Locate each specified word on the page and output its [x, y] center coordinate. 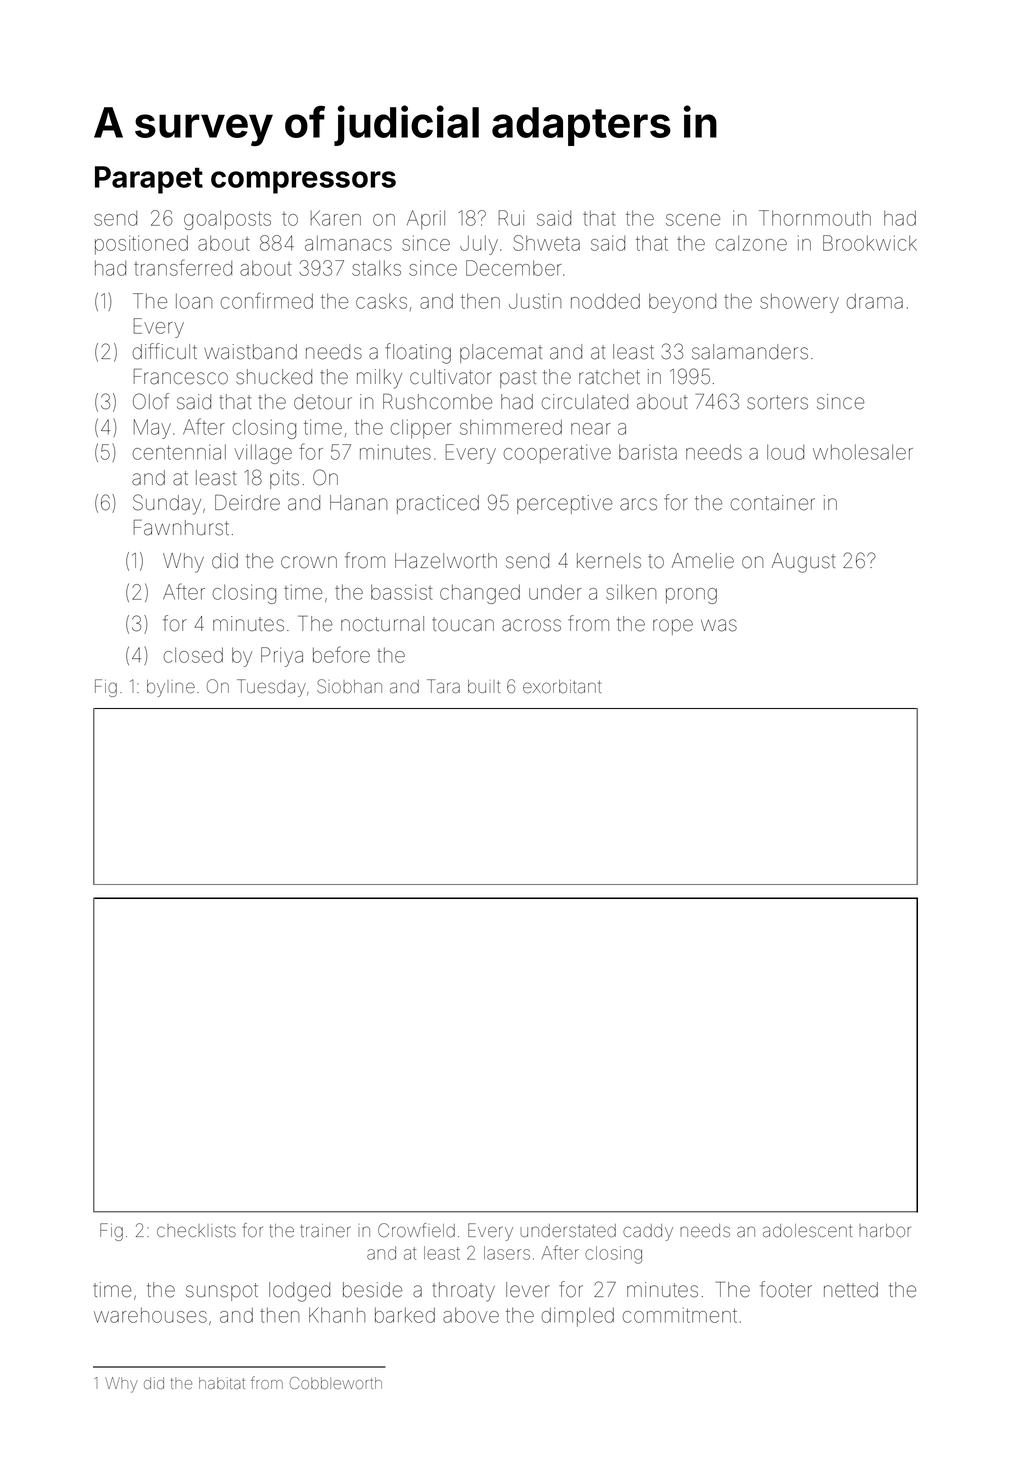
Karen [336, 218]
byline [171, 688]
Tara [443, 686]
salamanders [750, 352]
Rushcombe [437, 402]
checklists [196, 1230]
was [719, 625]
